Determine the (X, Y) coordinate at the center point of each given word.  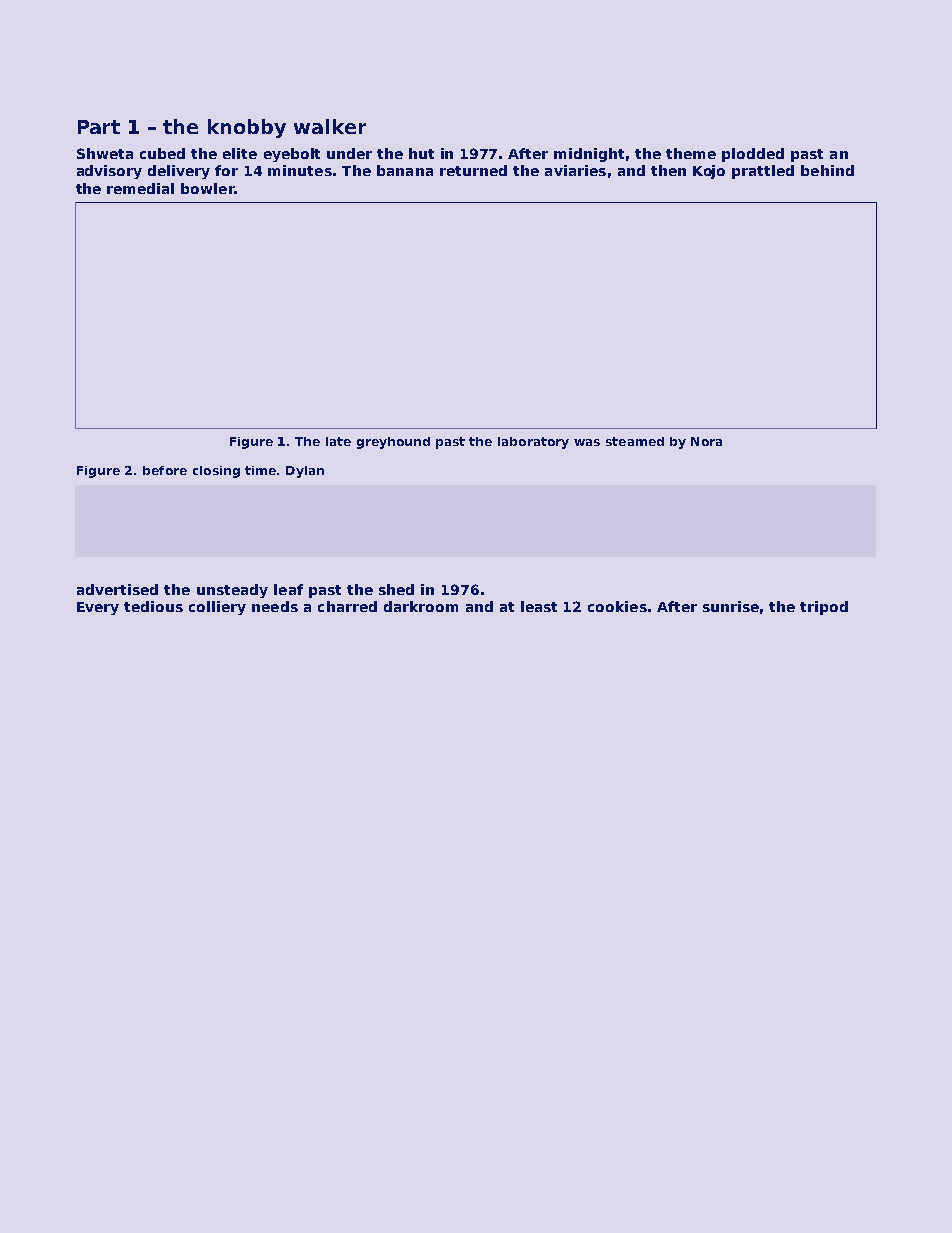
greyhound (393, 443)
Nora (706, 441)
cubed (162, 153)
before (165, 470)
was (587, 442)
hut (421, 153)
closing (216, 472)
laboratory (533, 443)
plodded (753, 155)
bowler (207, 188)
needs (275, 606)
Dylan (305, 472)
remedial (140, 188)
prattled (763, 172)
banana (405, 170)
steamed (635, 441)
